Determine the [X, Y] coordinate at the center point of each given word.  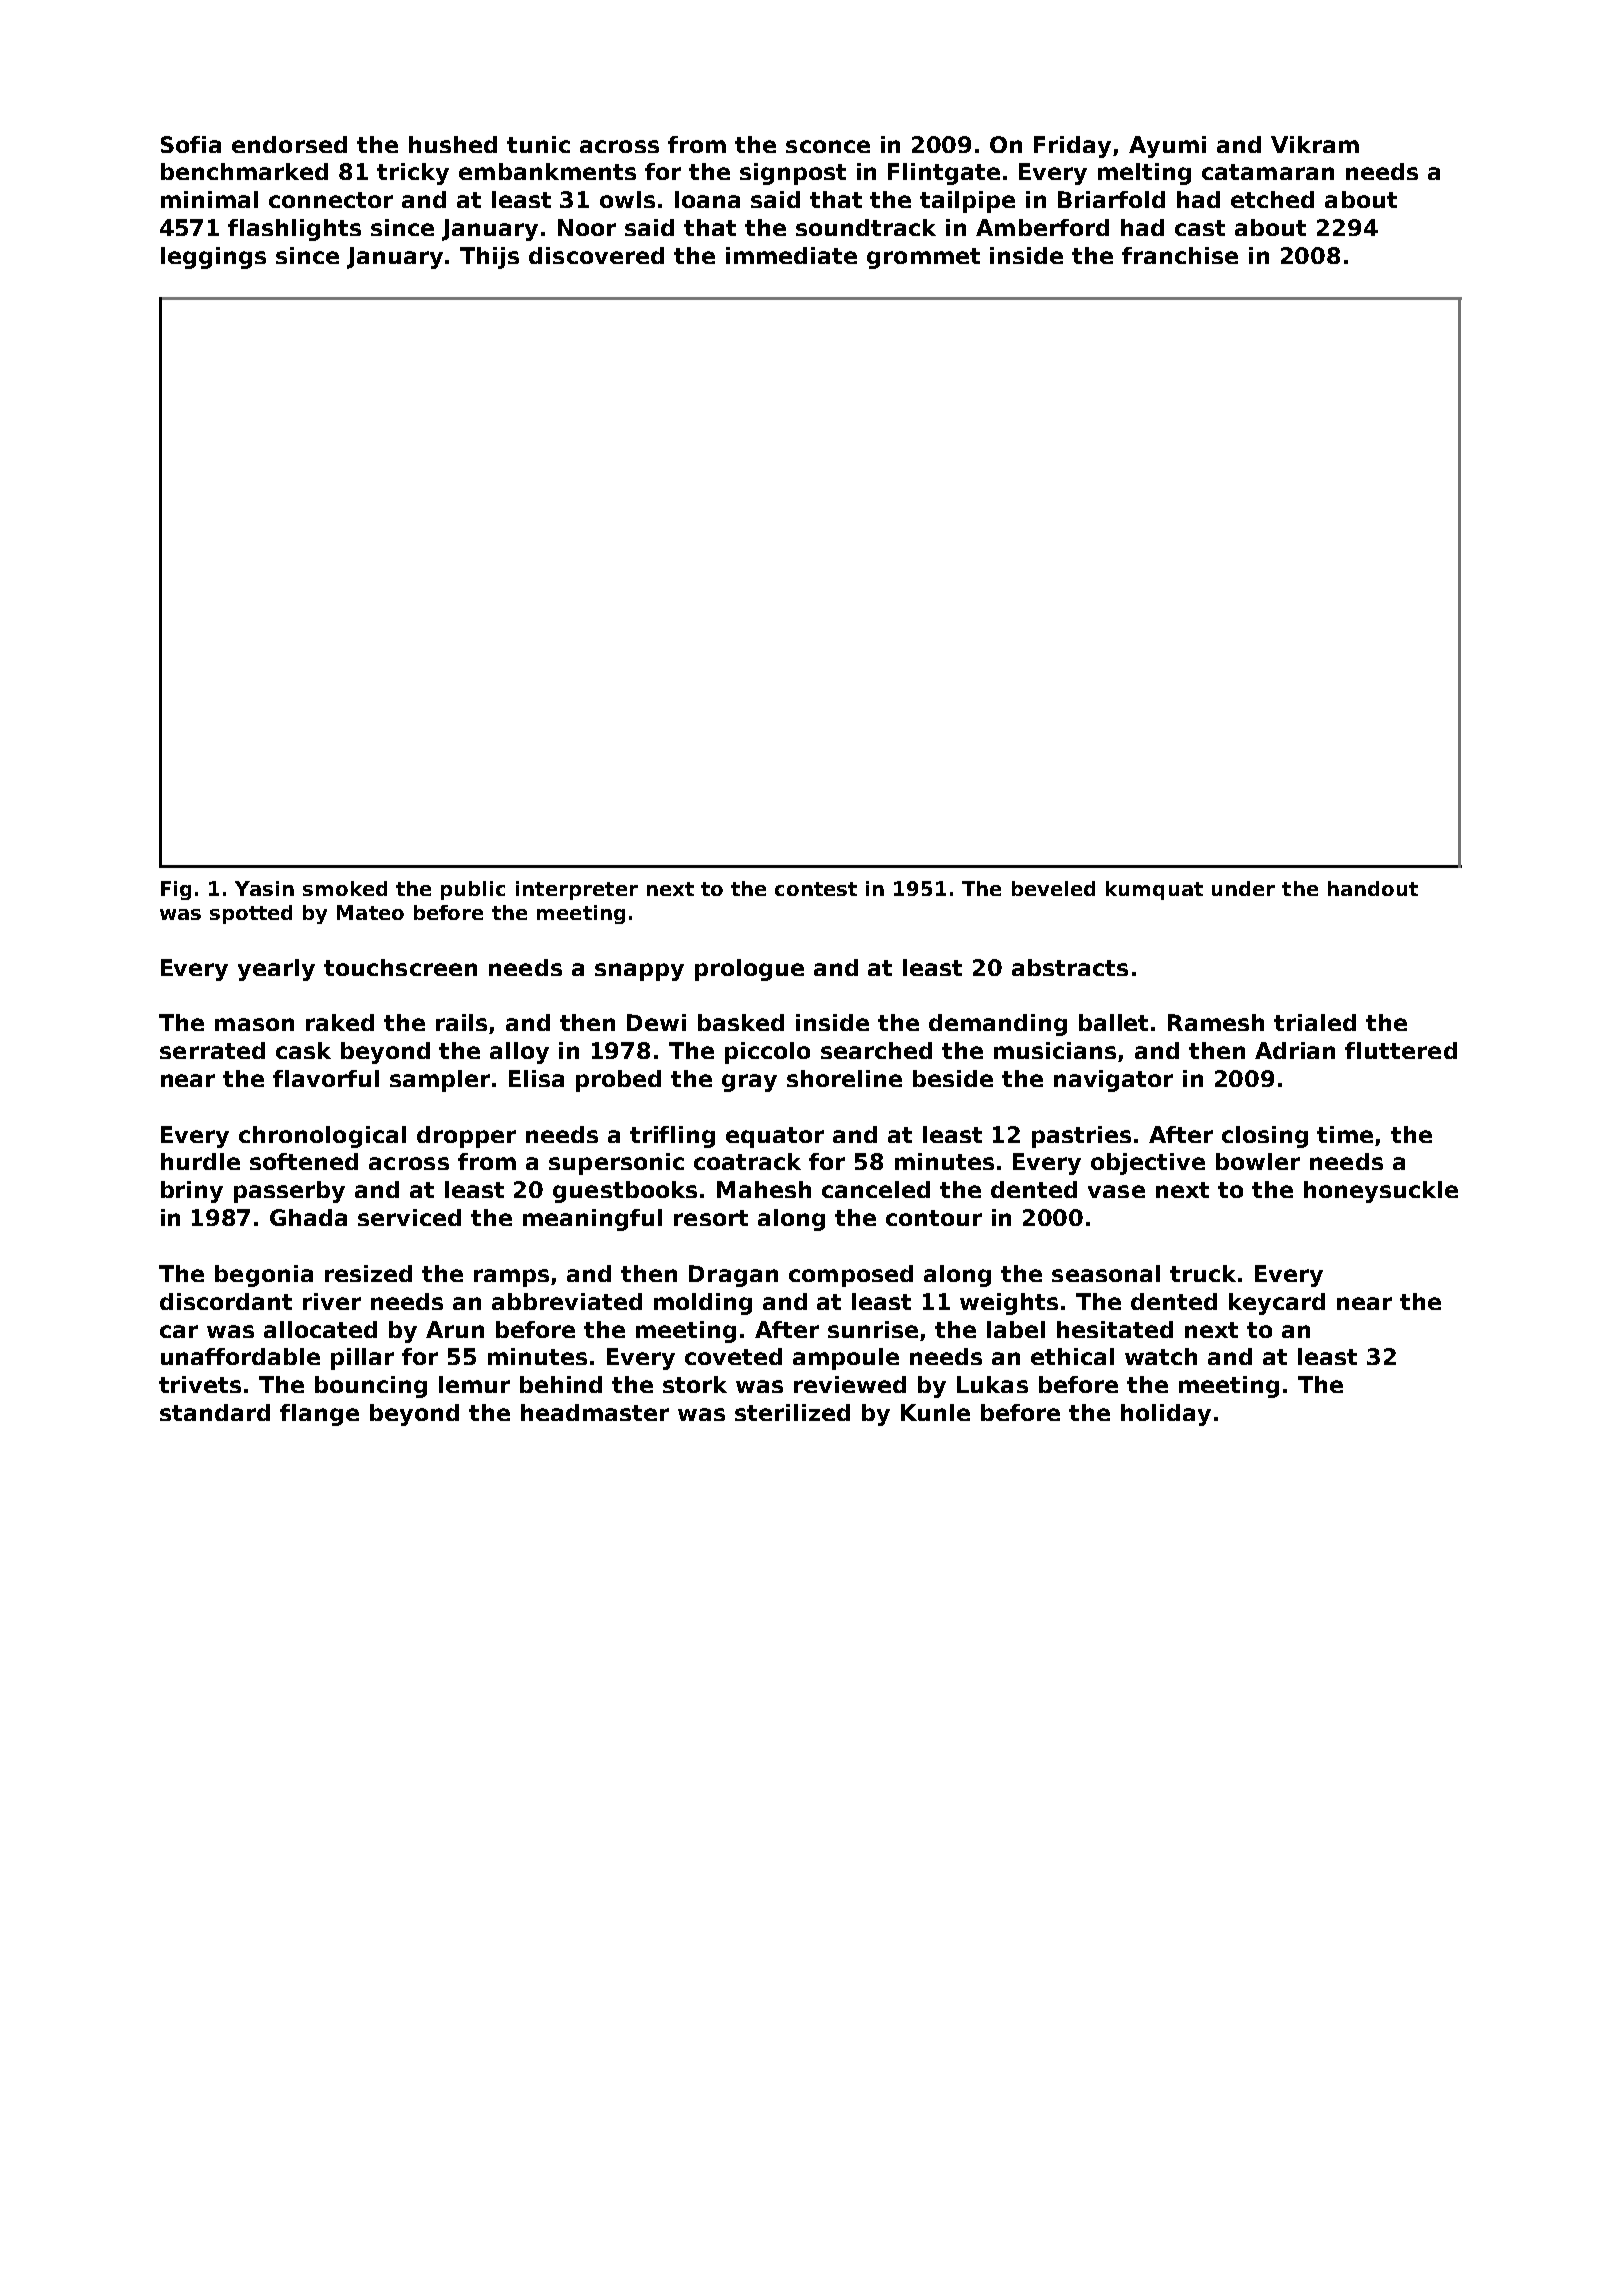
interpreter [577, 890]
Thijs [489, 258]
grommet [923, 258]
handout [1373, 888]
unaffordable [240, 1356]
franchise [1180, 255]
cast [1200, 228]
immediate [791, 255]
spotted [251, 914]
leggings [213, 258]
